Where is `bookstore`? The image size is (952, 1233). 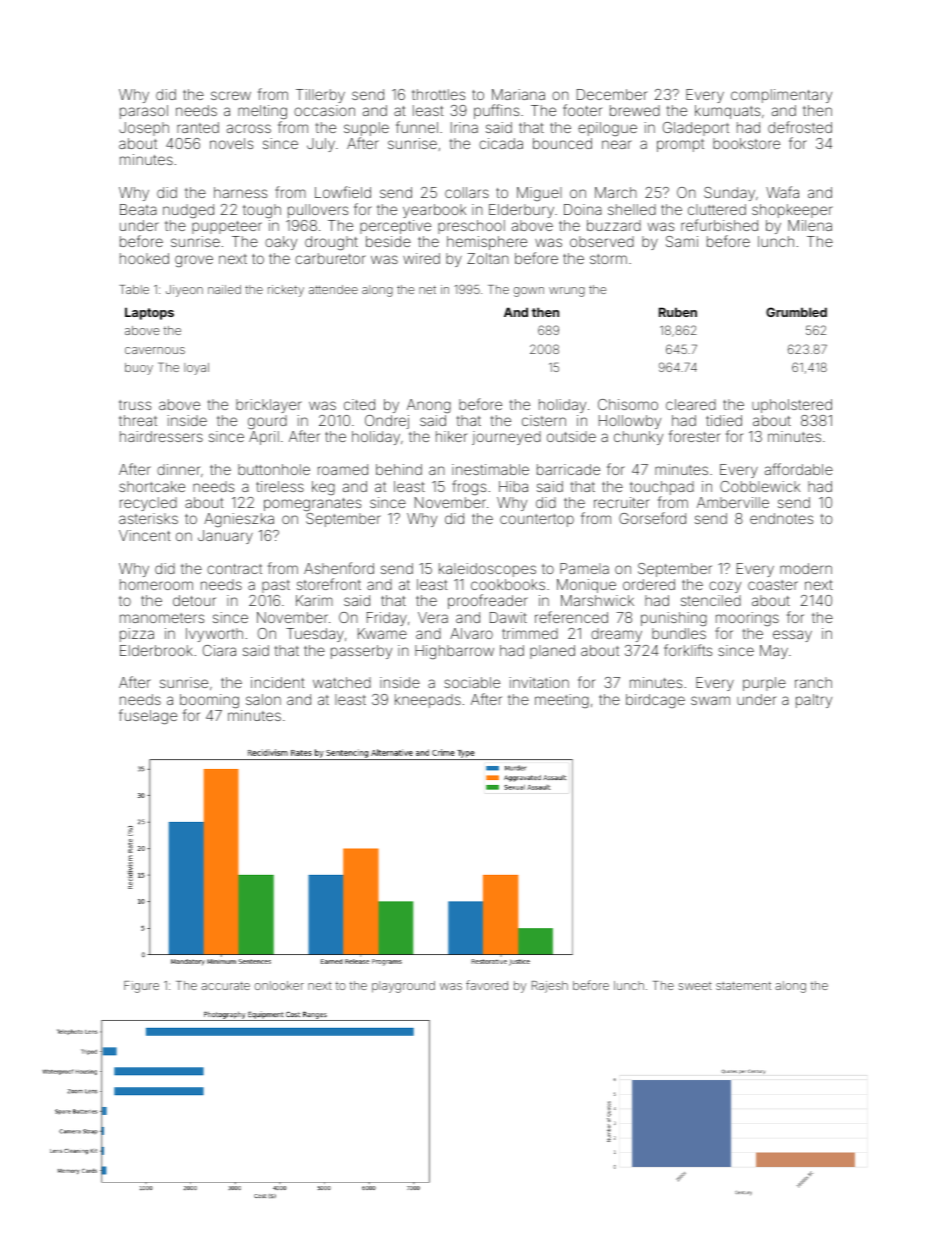
bookstore is located at coordinates (746, 143).
